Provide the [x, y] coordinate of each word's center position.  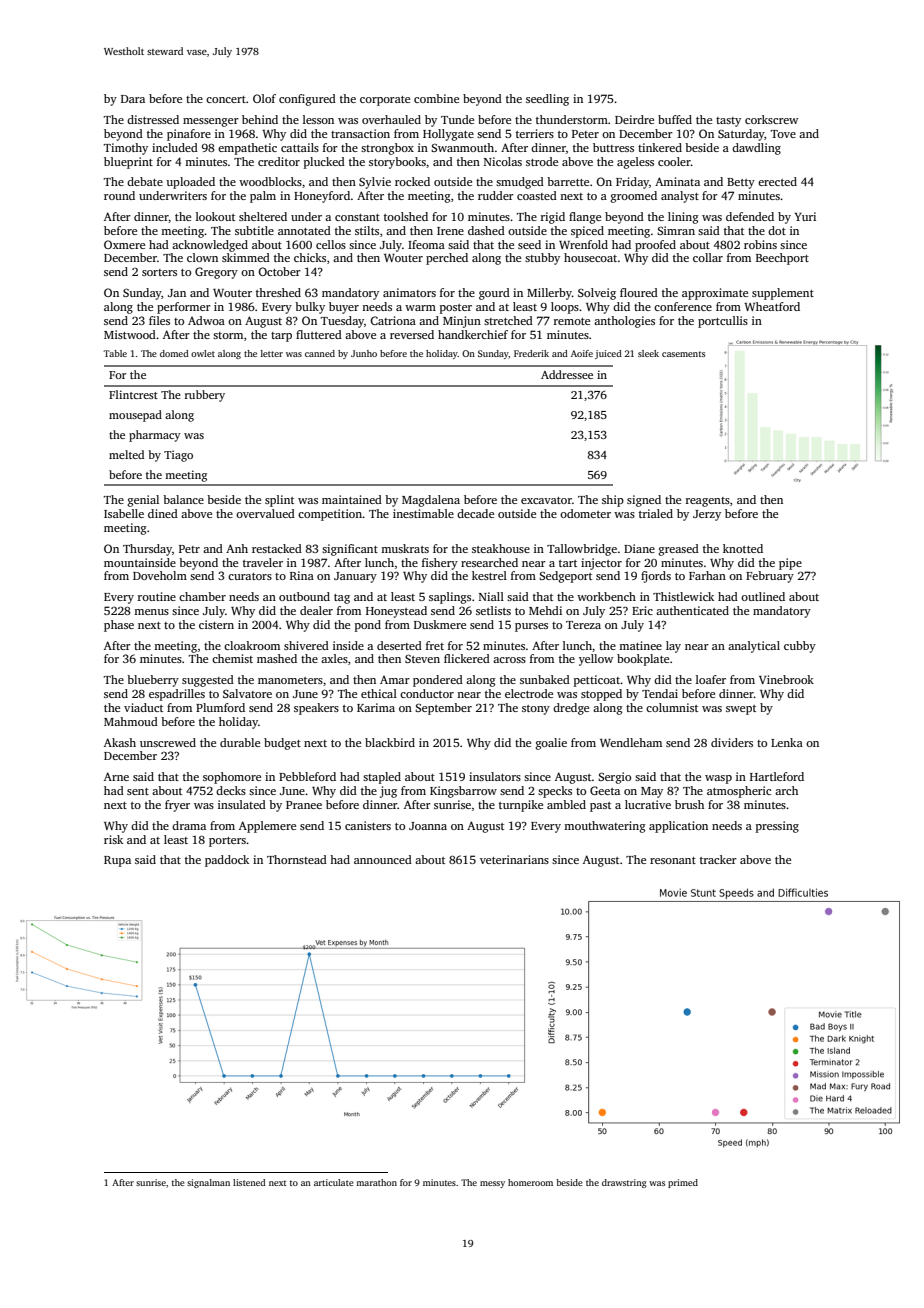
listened [249, 1182]
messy [492, 1184]
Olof [264, 98]
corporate [385, 101]
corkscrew [771, 119]
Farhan [707, 575]
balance [183, 499]
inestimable [423, 513]
